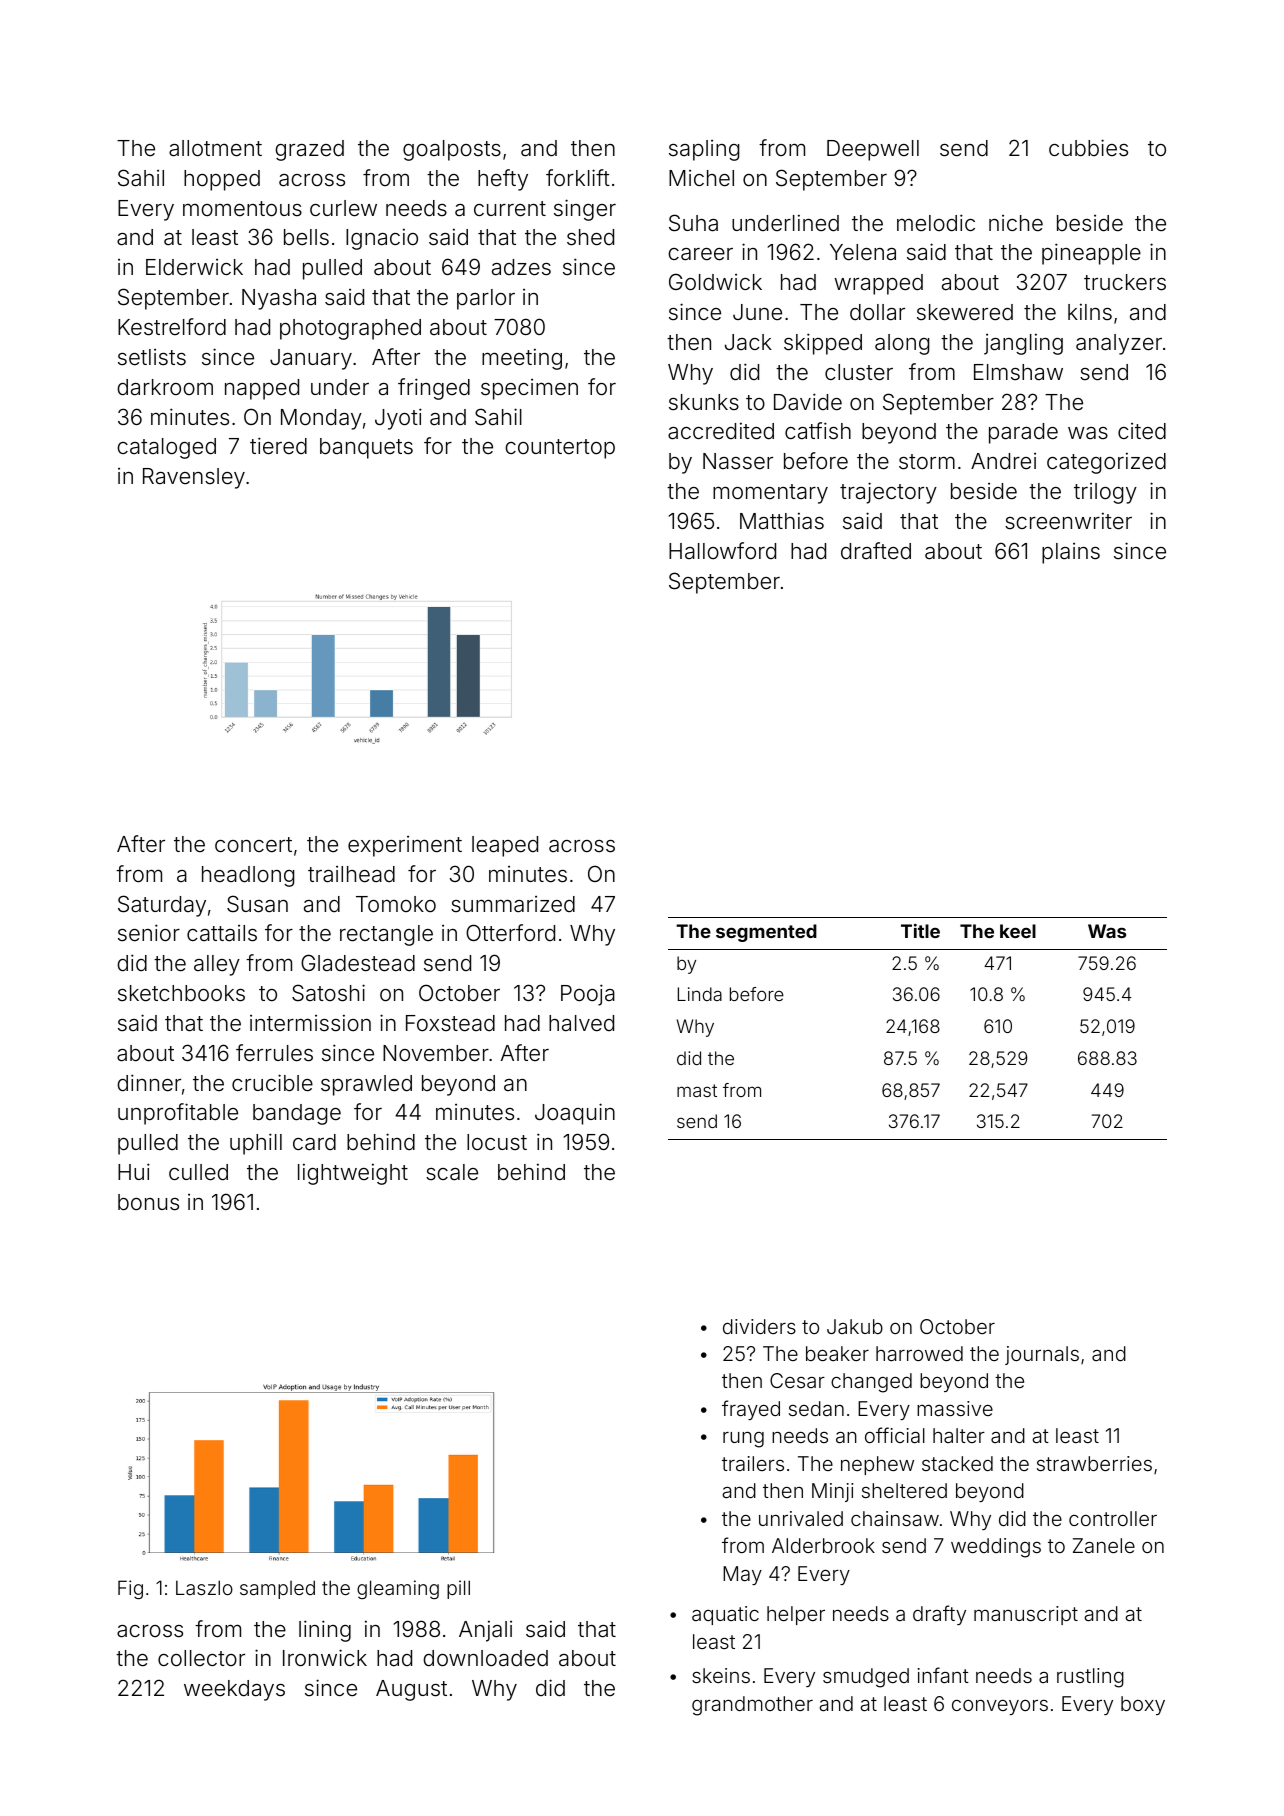 The height and width of the screenshot is (1816, 1284). Describe the element at coordinates (1042, 1355) in the screenshot. I see `journals` at that location.
